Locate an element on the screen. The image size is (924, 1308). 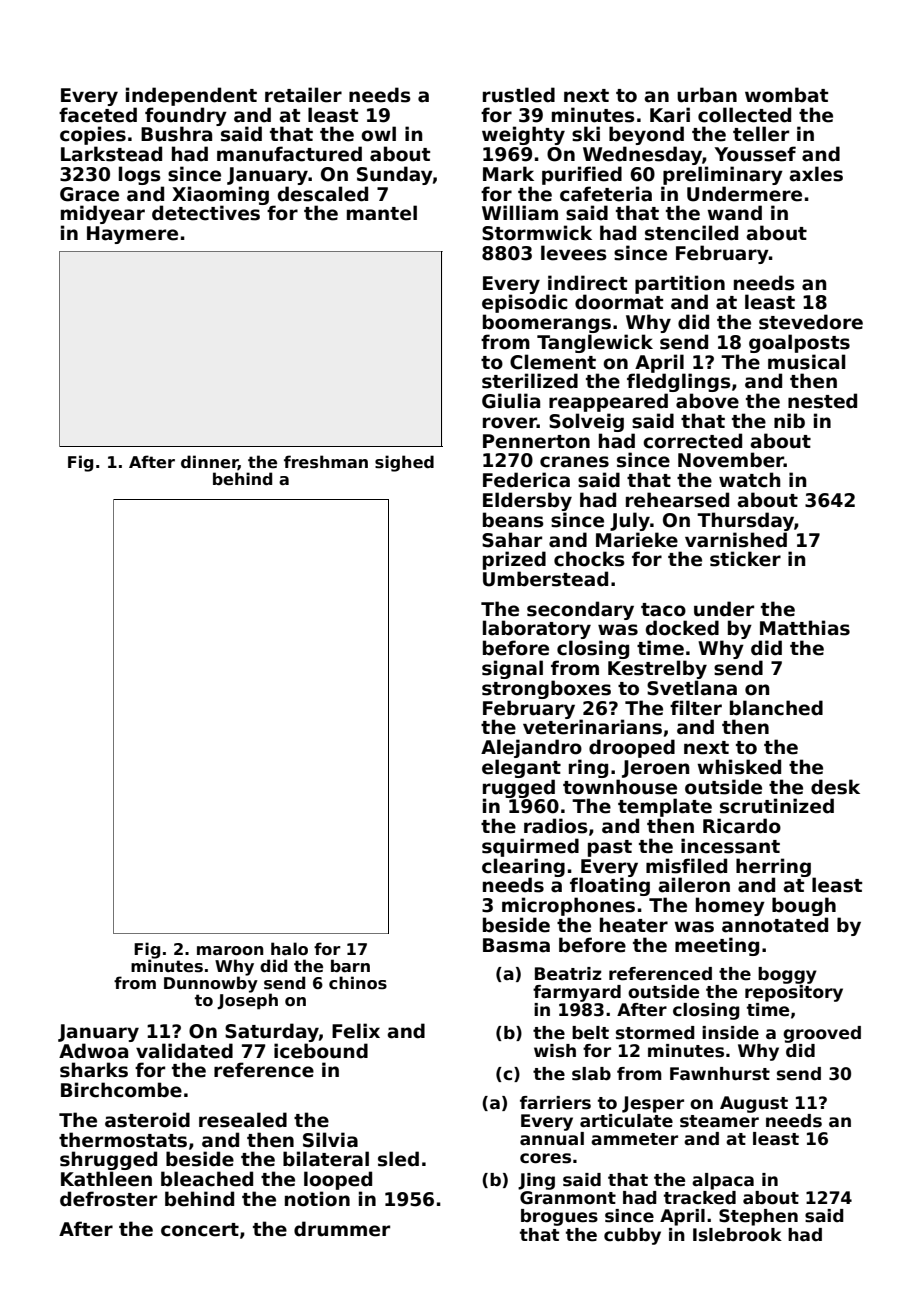
freshman is located at coordinates (326, 462).
